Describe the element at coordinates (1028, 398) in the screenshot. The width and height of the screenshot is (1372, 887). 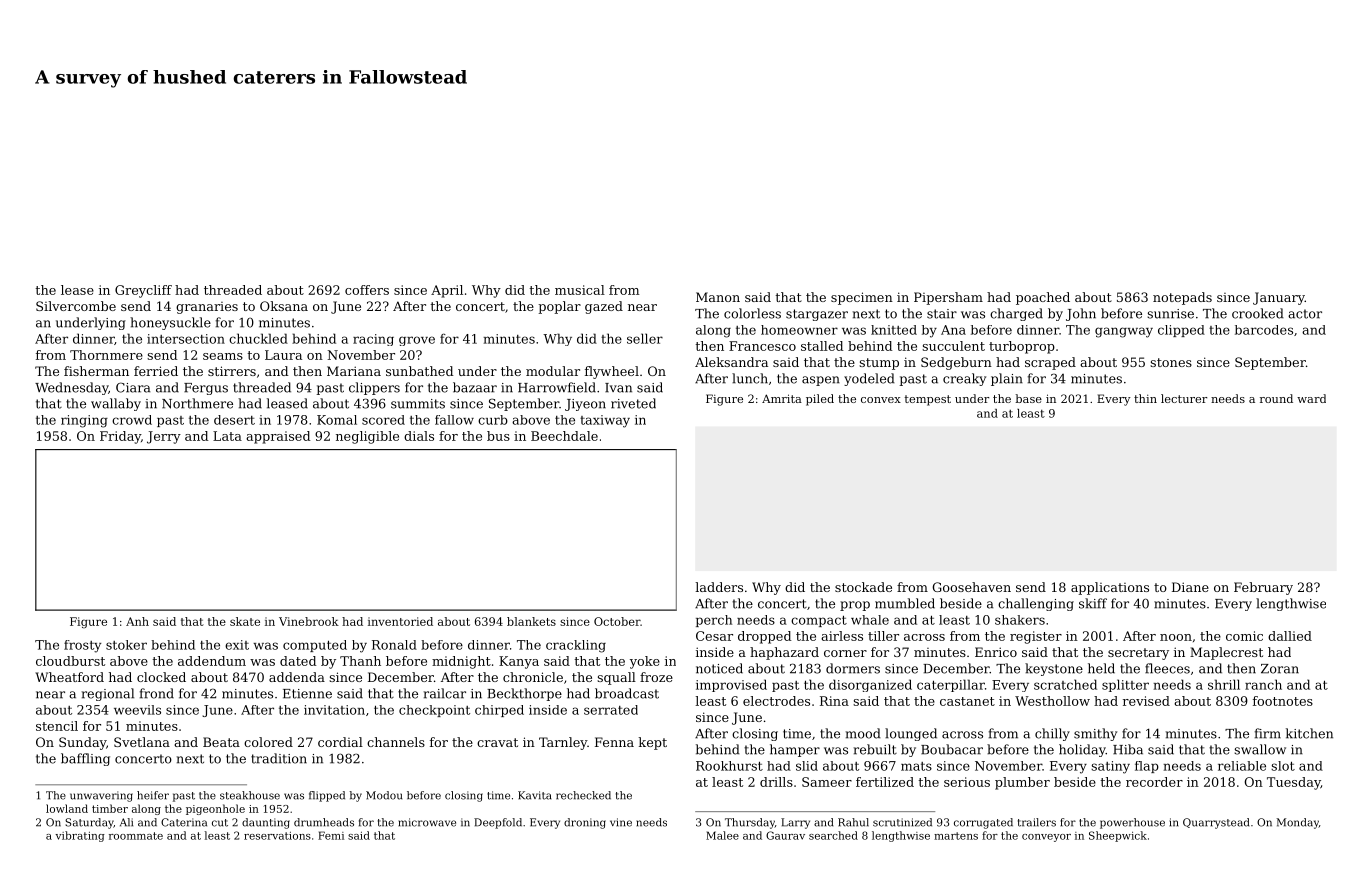
I see `base` at that location.
